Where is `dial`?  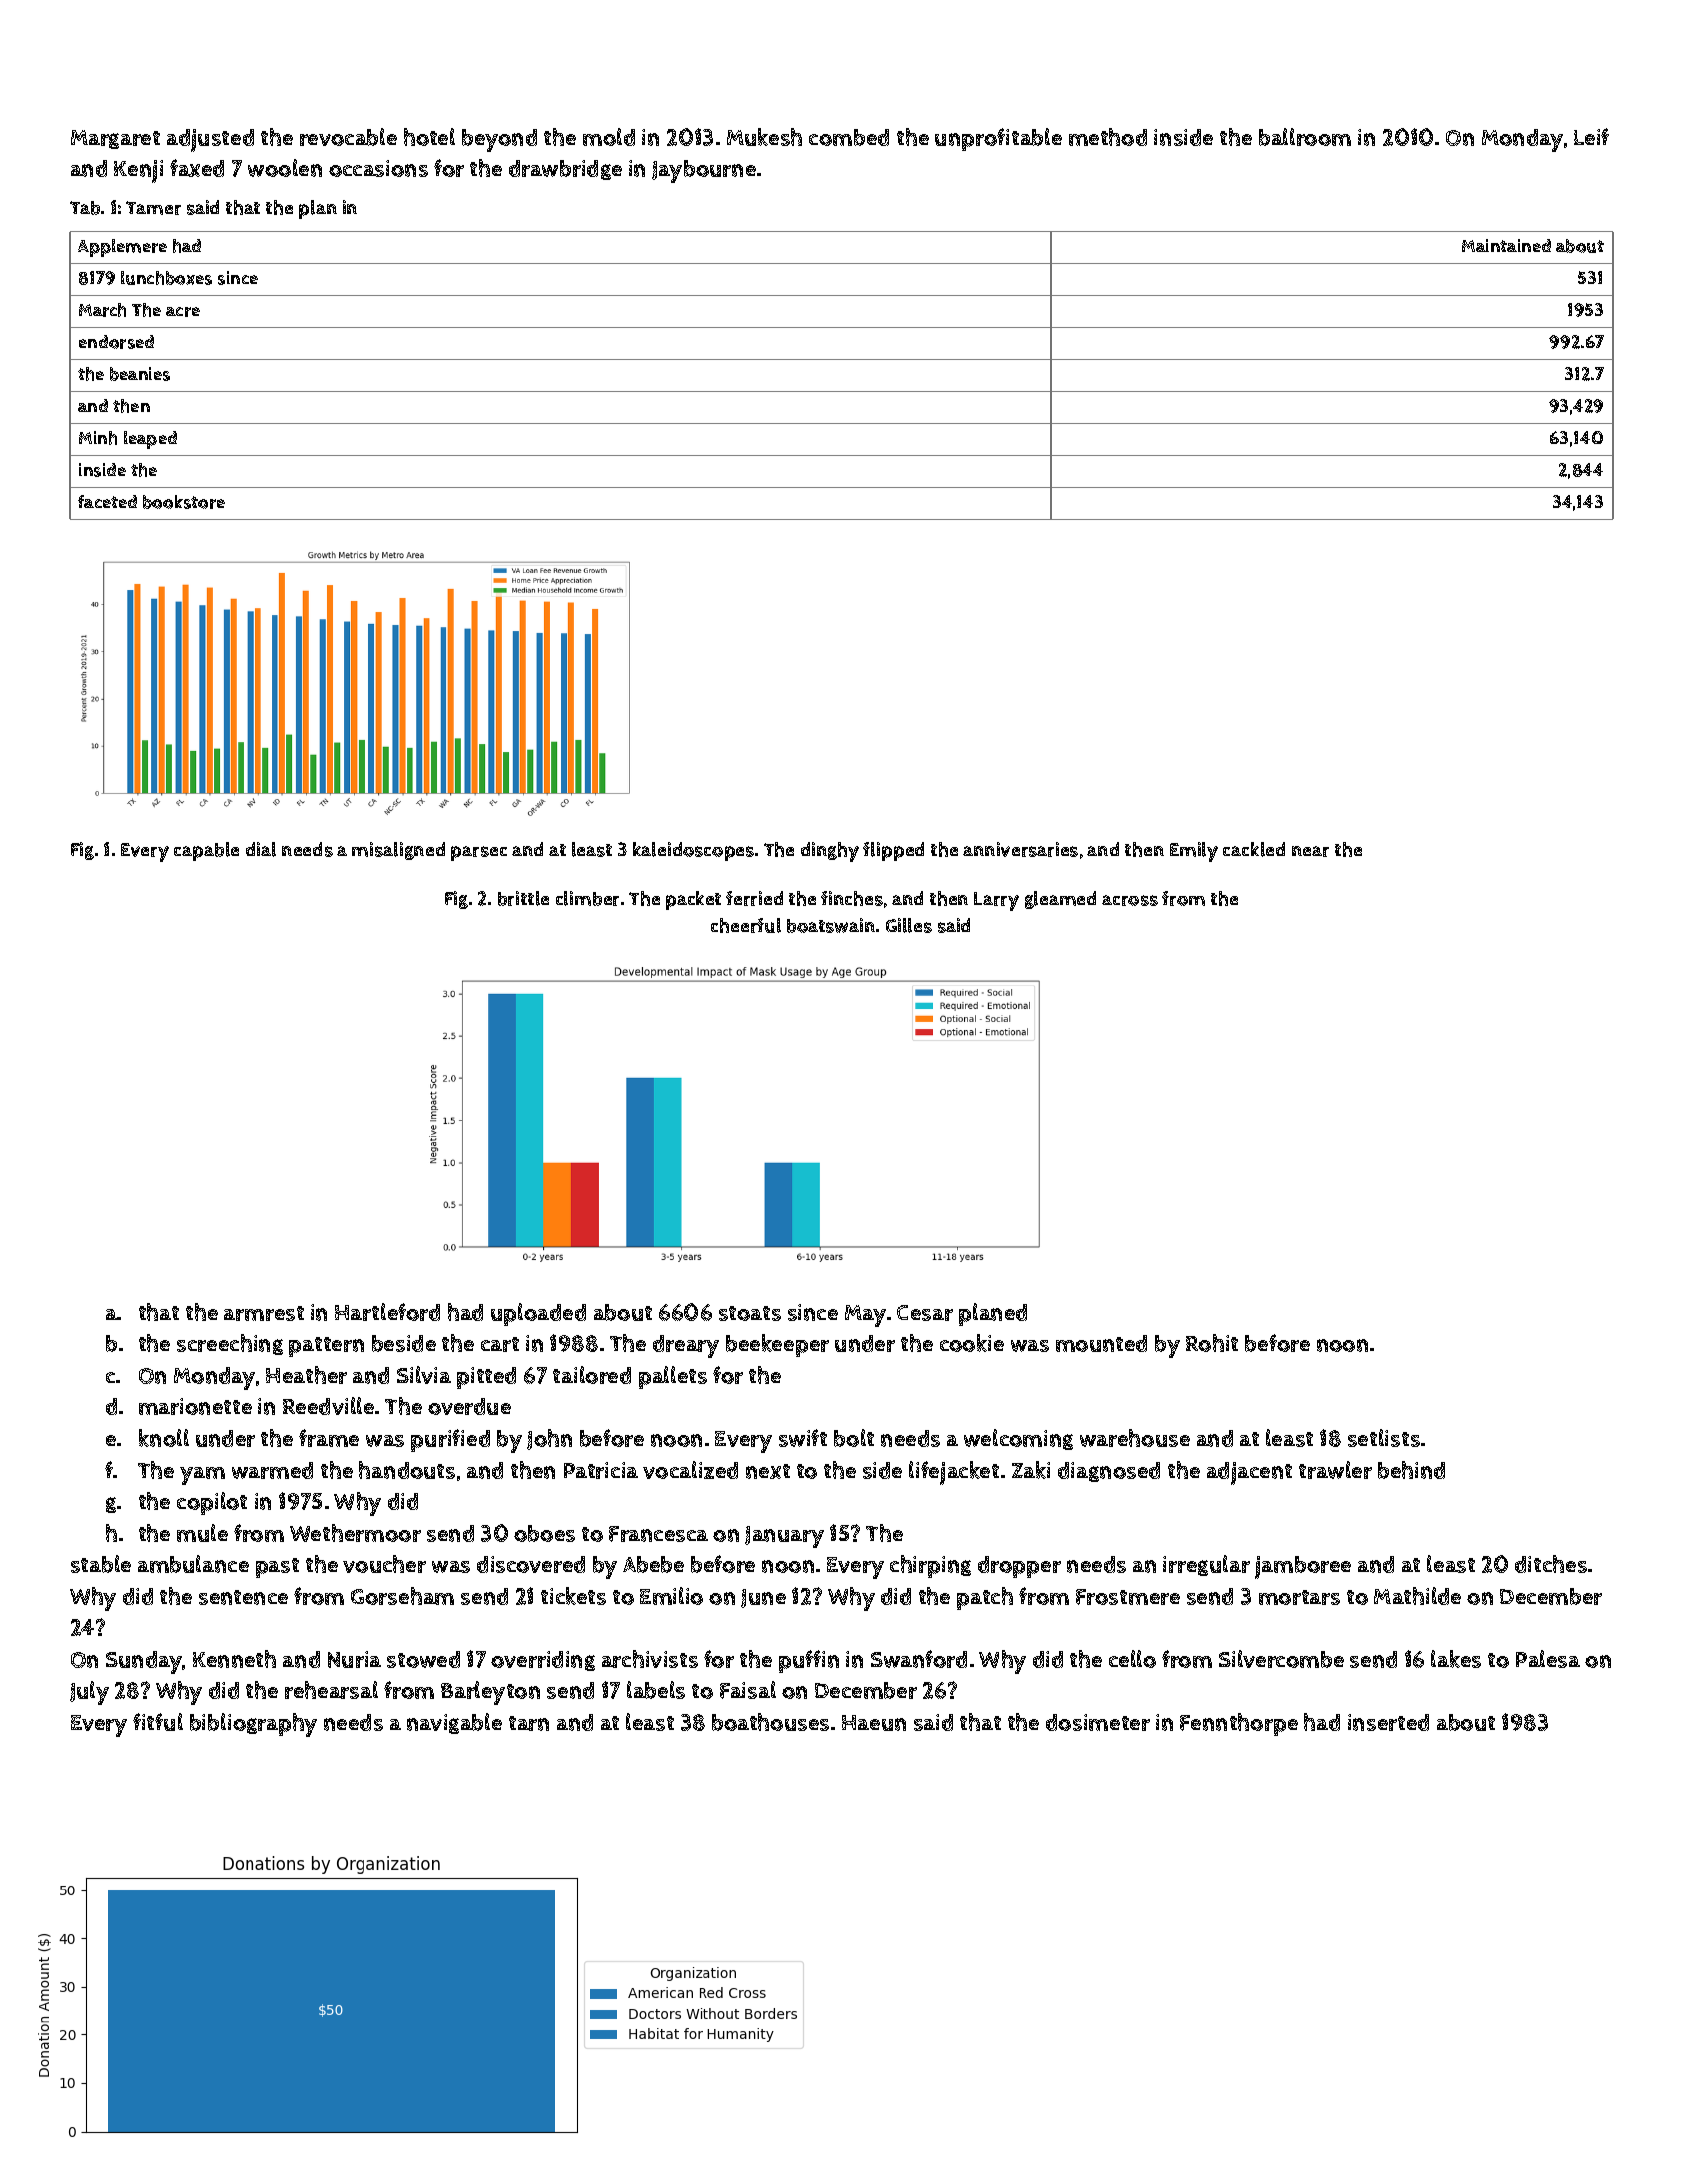 dial is located at coordinates (261, 849).
